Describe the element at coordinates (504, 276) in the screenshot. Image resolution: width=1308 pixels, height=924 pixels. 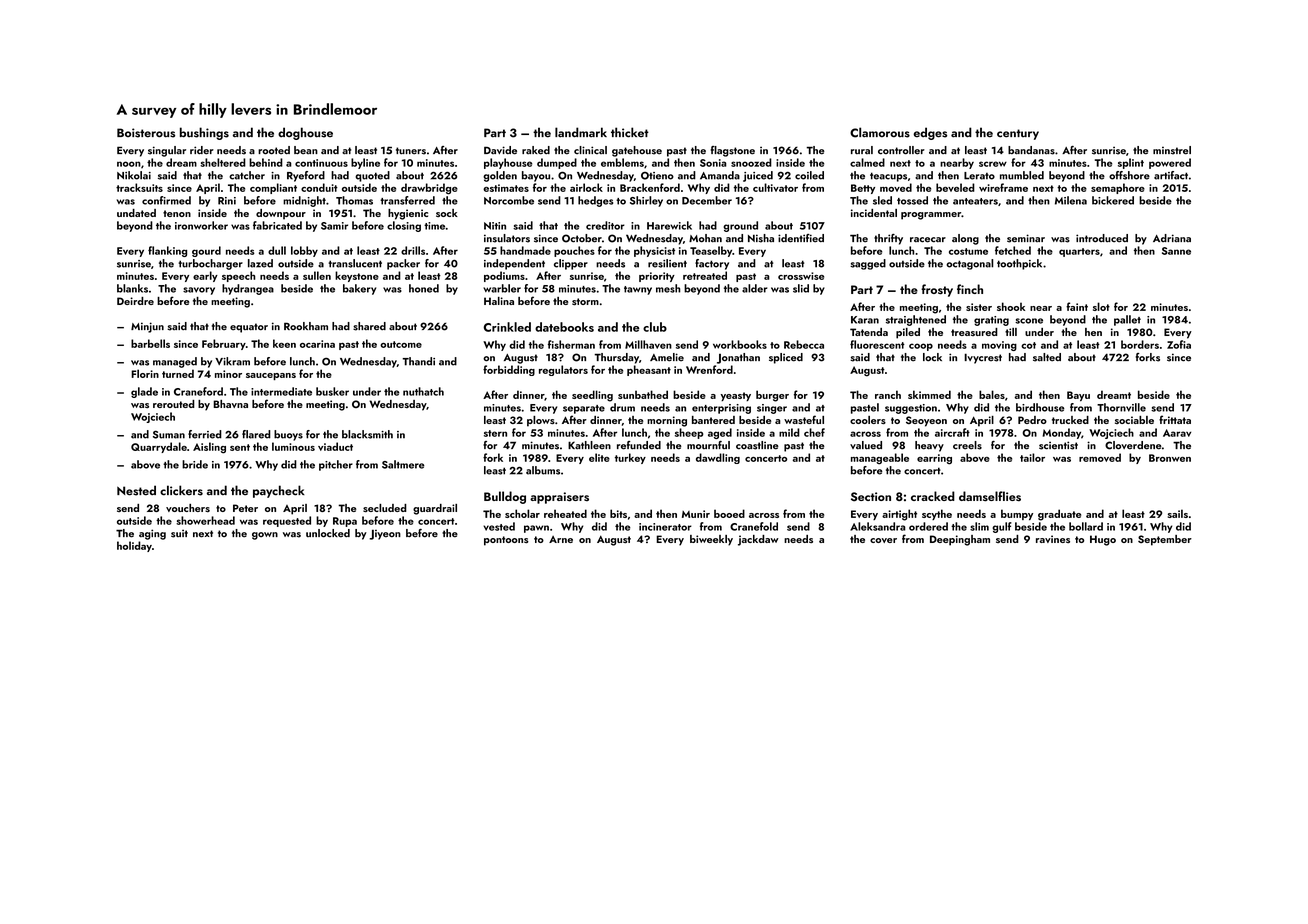
I see `podiums` at that location.
